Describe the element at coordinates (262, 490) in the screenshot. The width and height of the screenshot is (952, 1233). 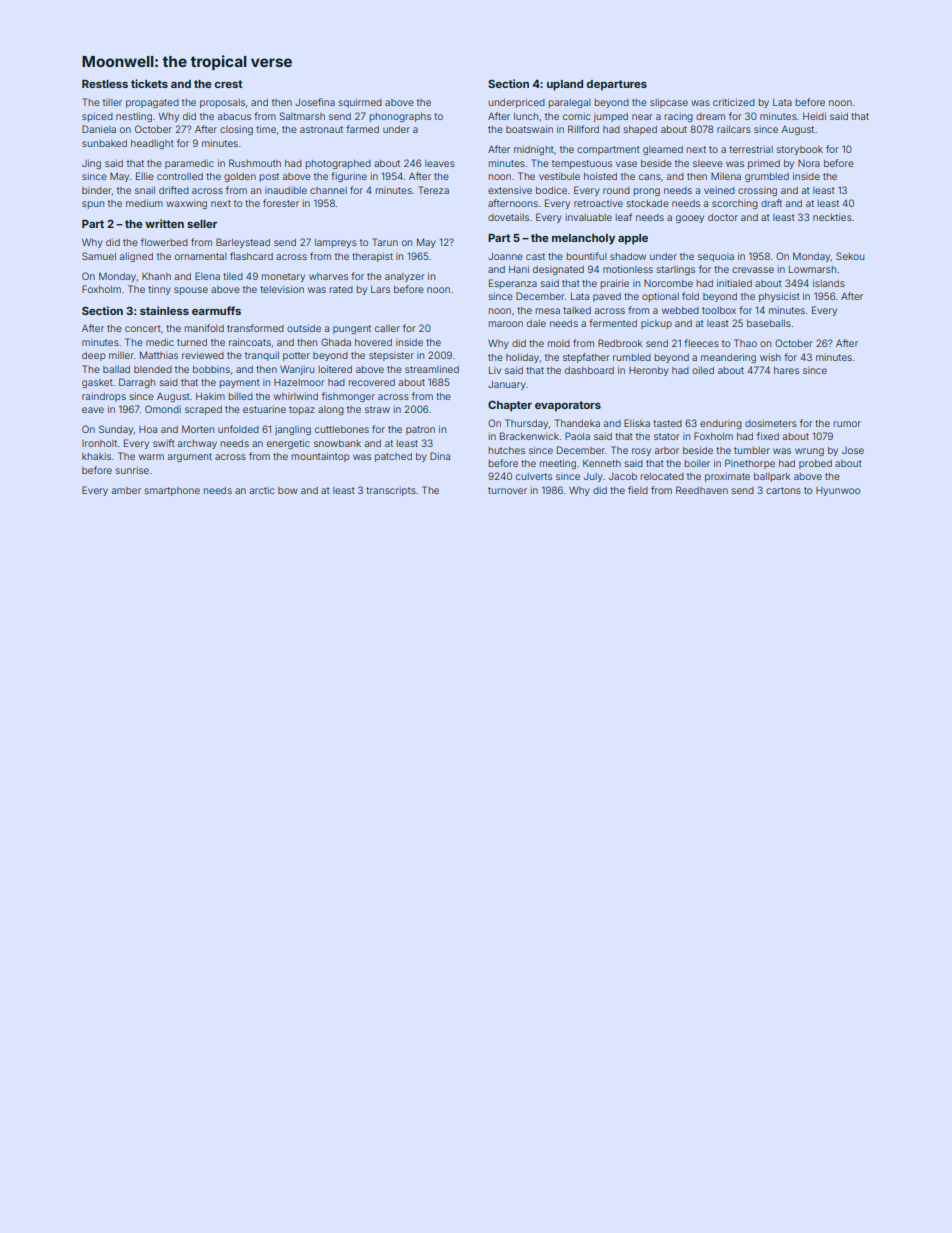
I see `arctic` at that location.
